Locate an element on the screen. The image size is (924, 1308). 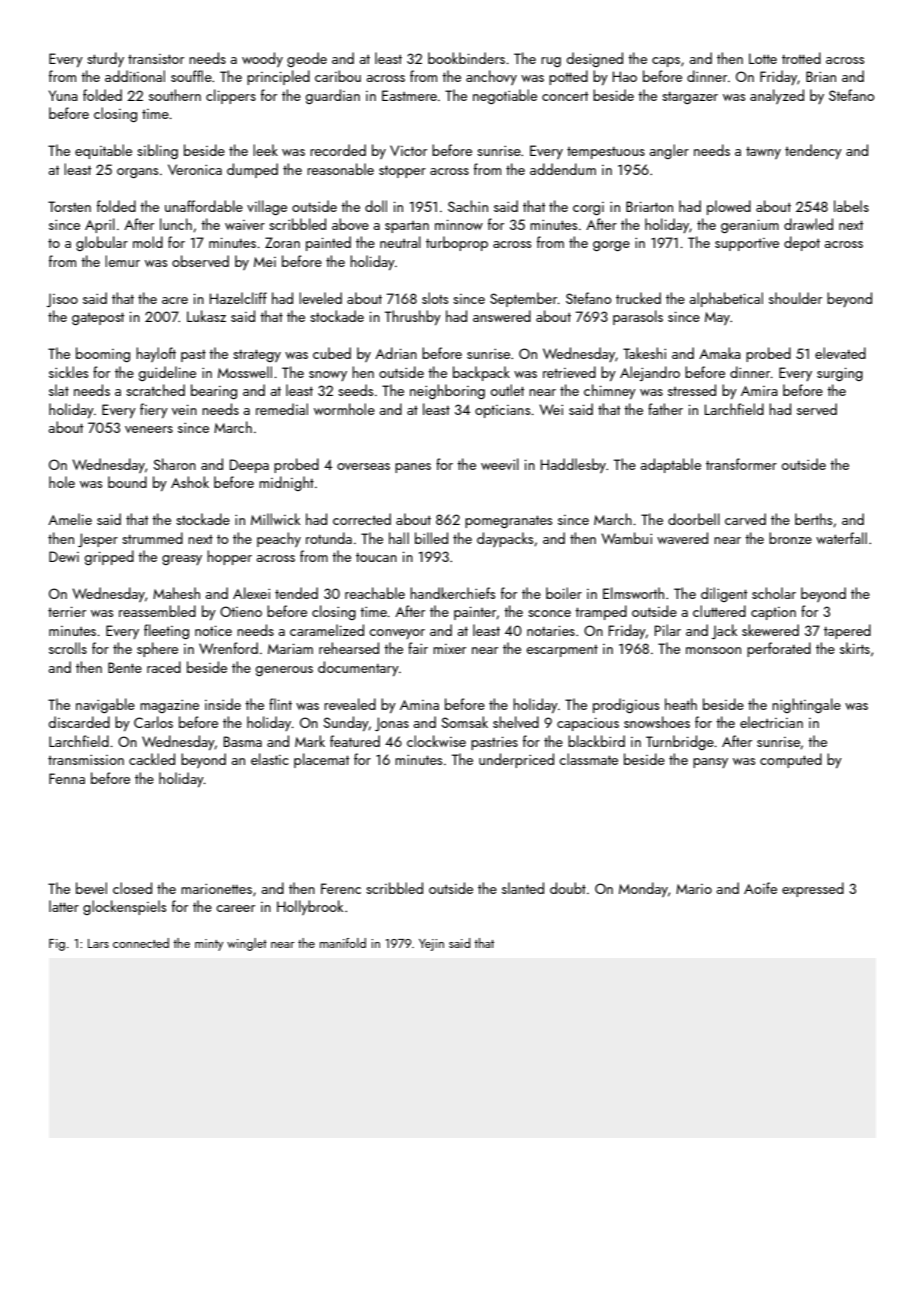
adaptable is located at coordinates (670, 465).
